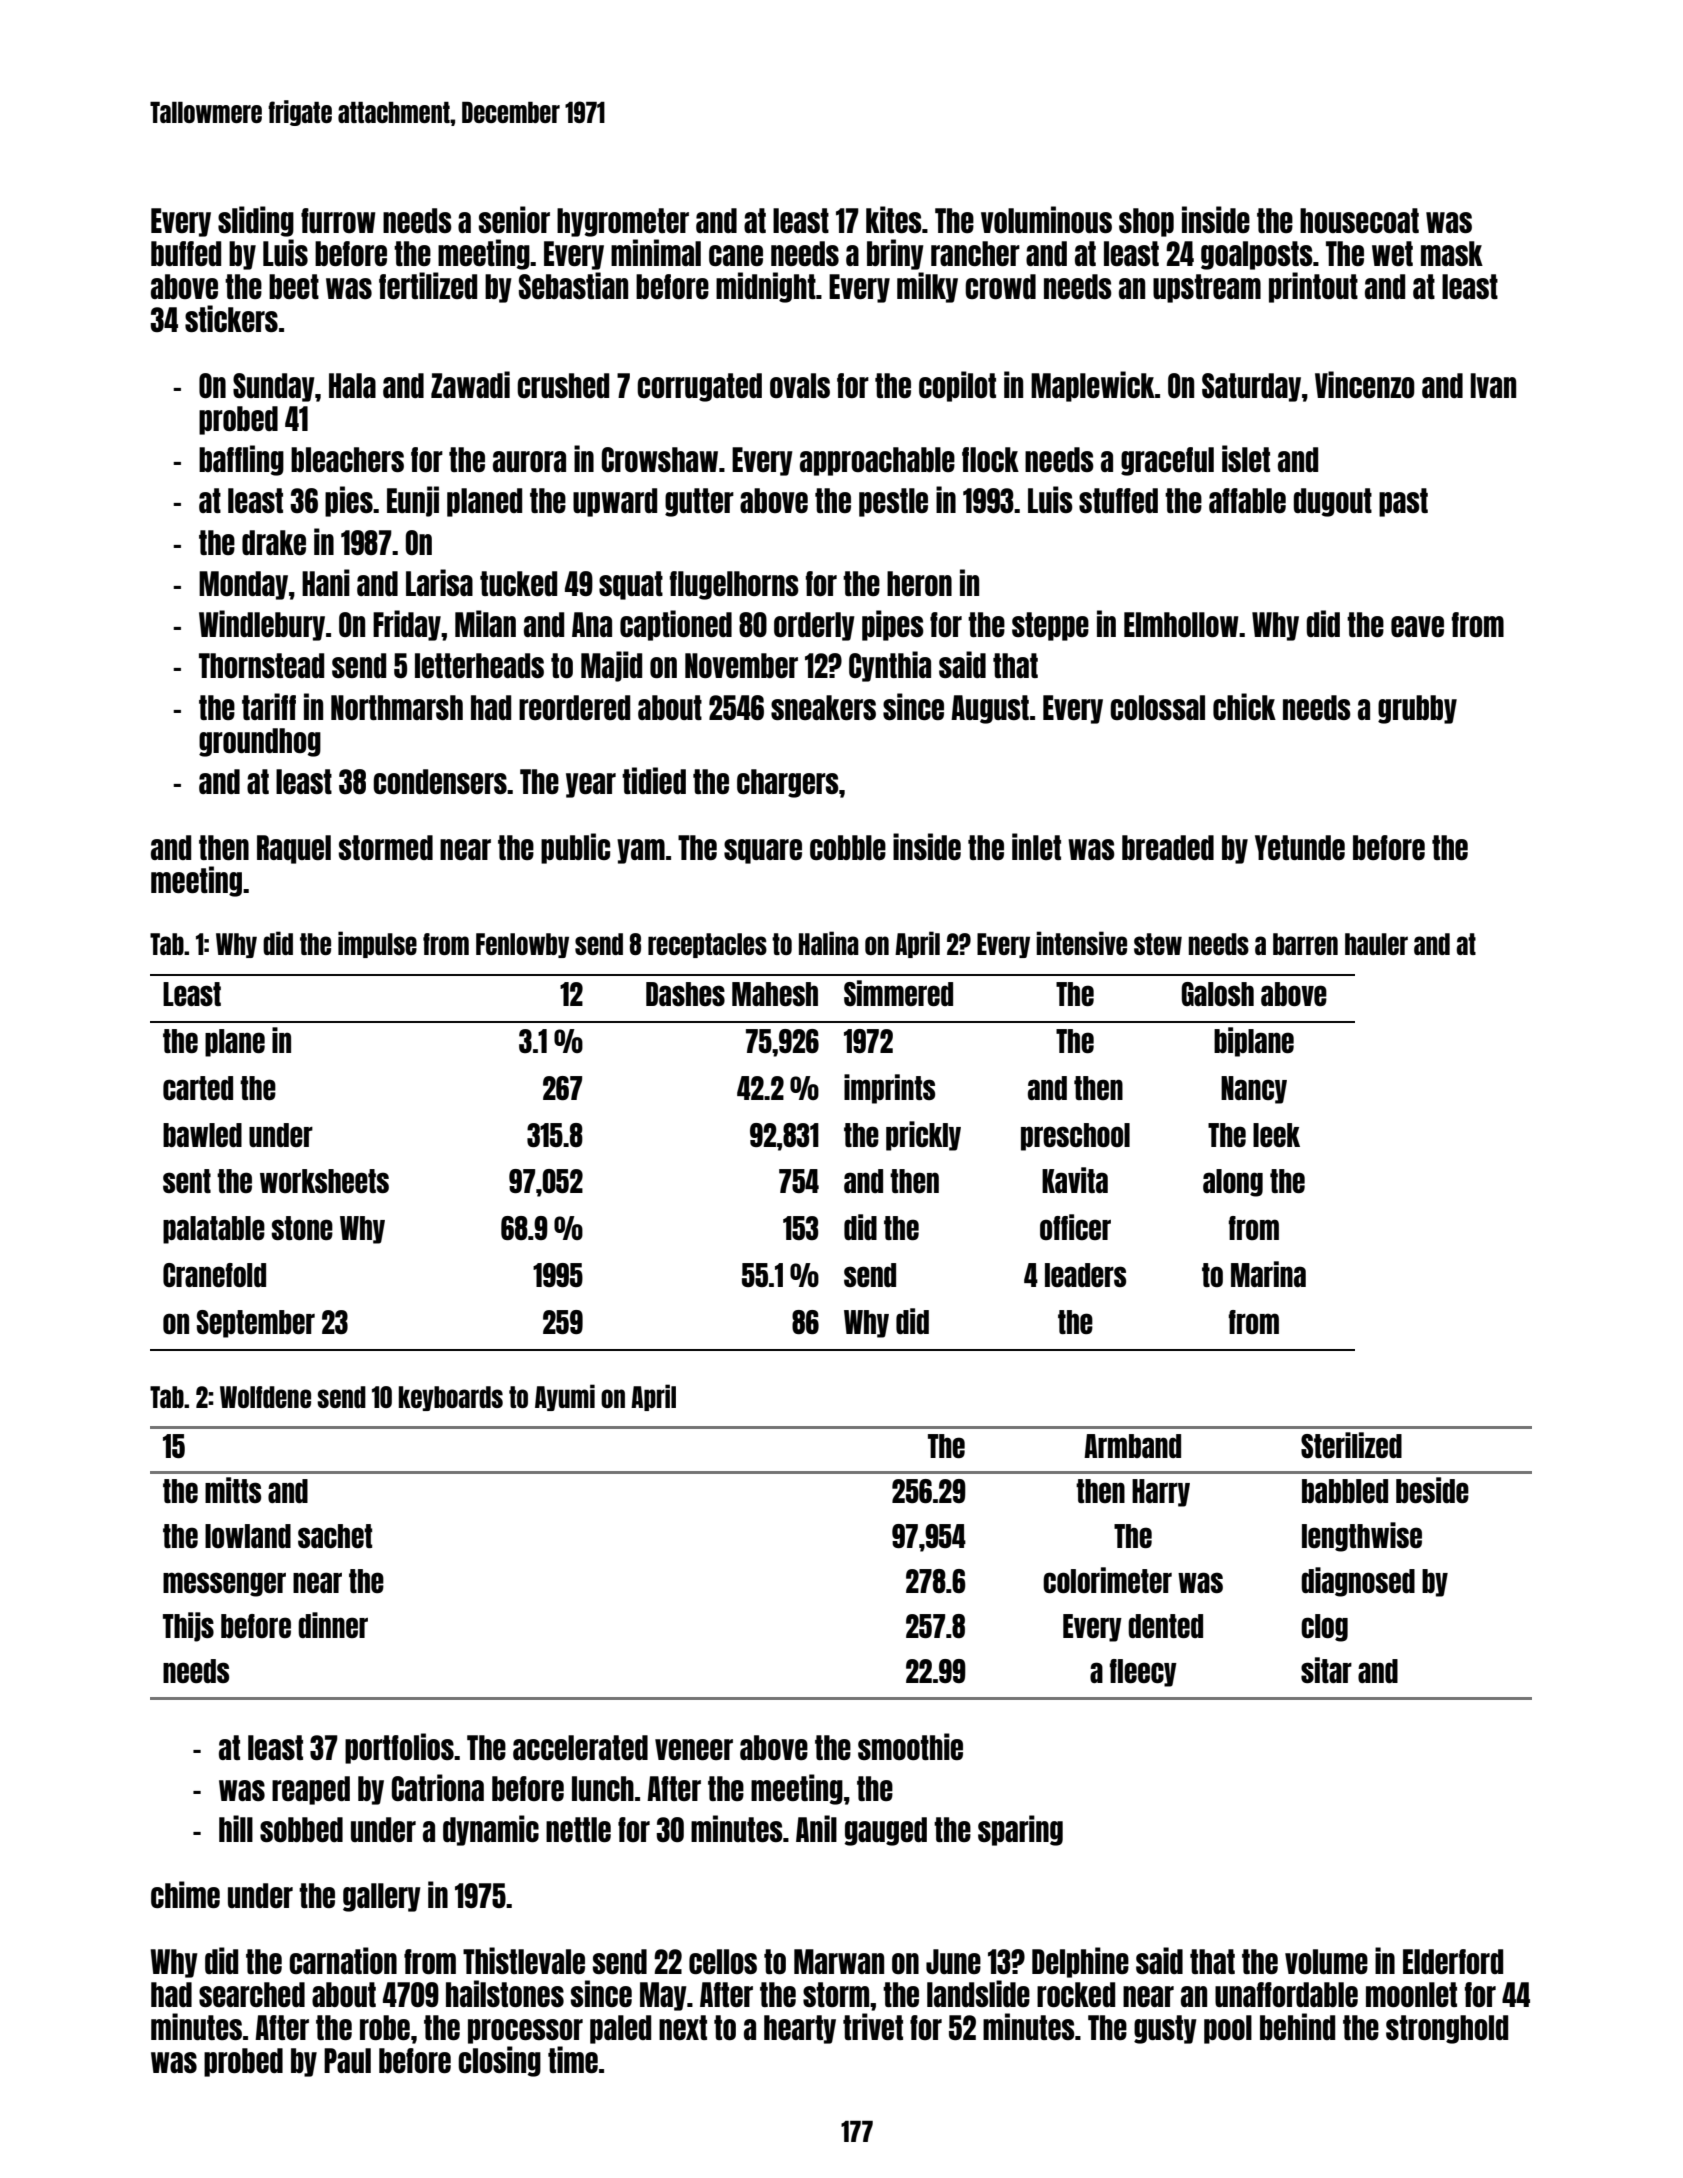 This screenshot has width=1683, height=2178. What do you see at coordinates (641, 851) in the screenshot?
I see `yam` at bounding box center [641, 851].
